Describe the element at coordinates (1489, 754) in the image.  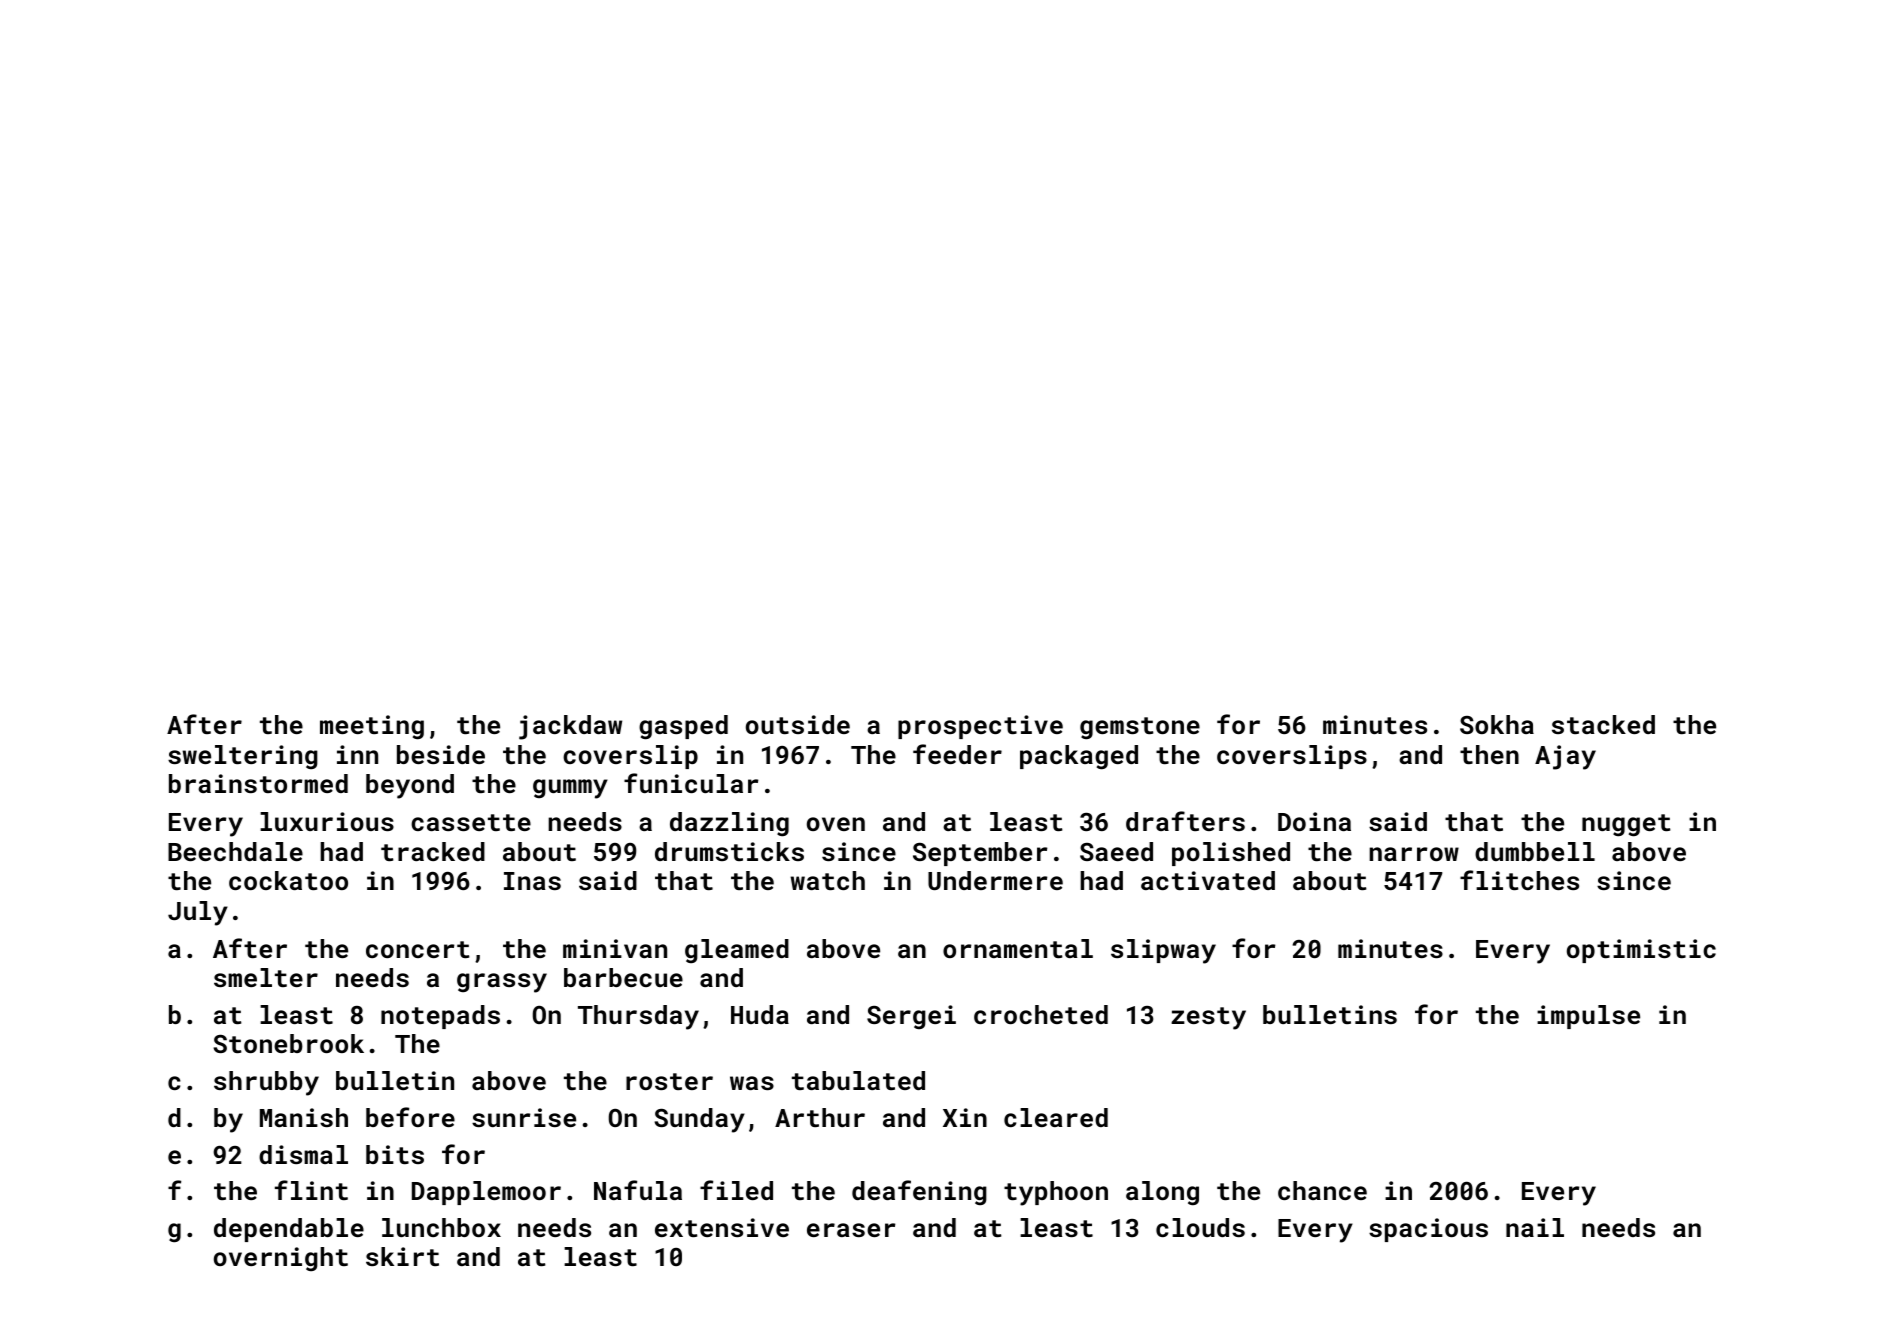
I see `then` at that location.
